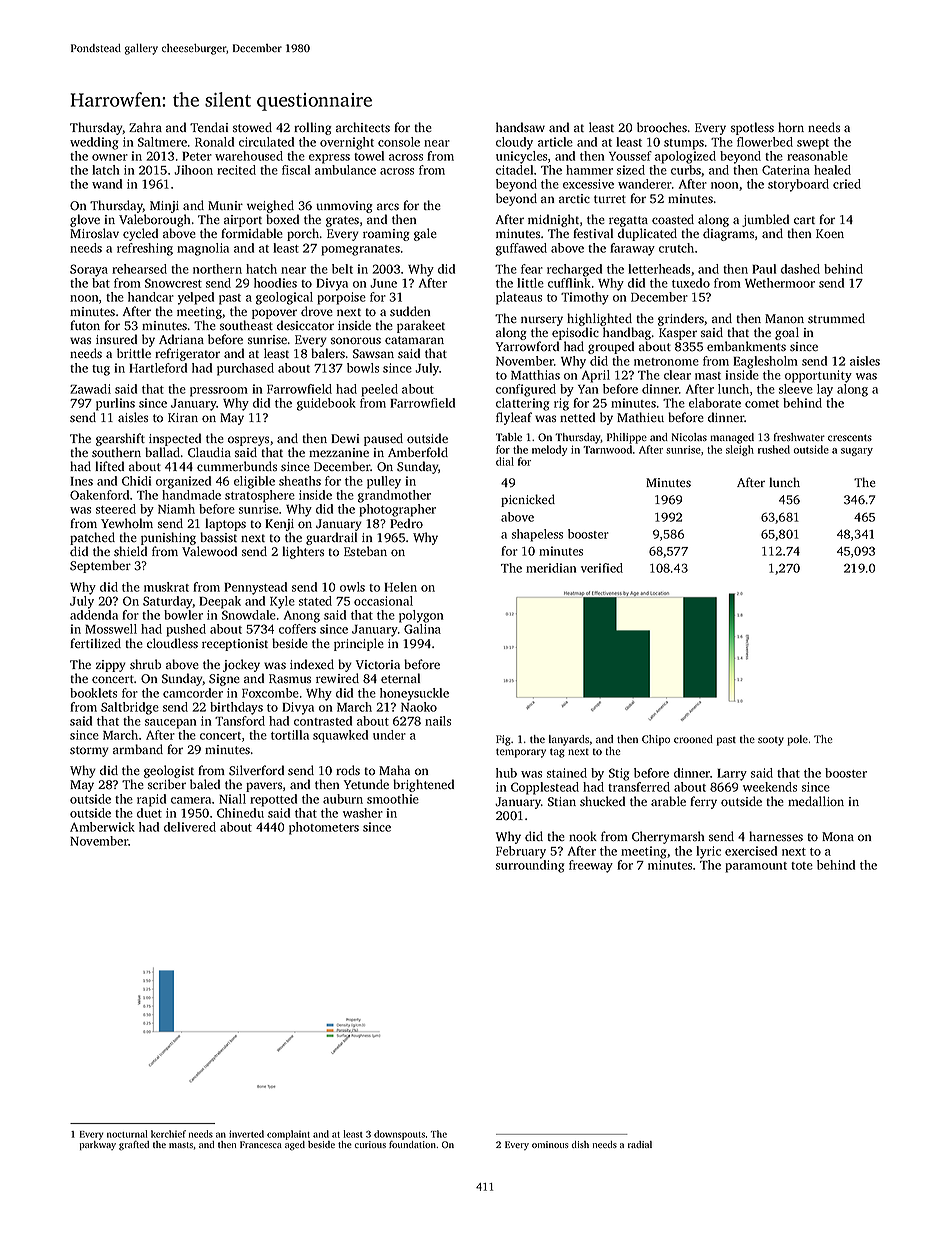 This screenshot has height=1233, width=952. Describe the element at coordinates (252, 127) in the screenshot. I see `stowed` at that location.
